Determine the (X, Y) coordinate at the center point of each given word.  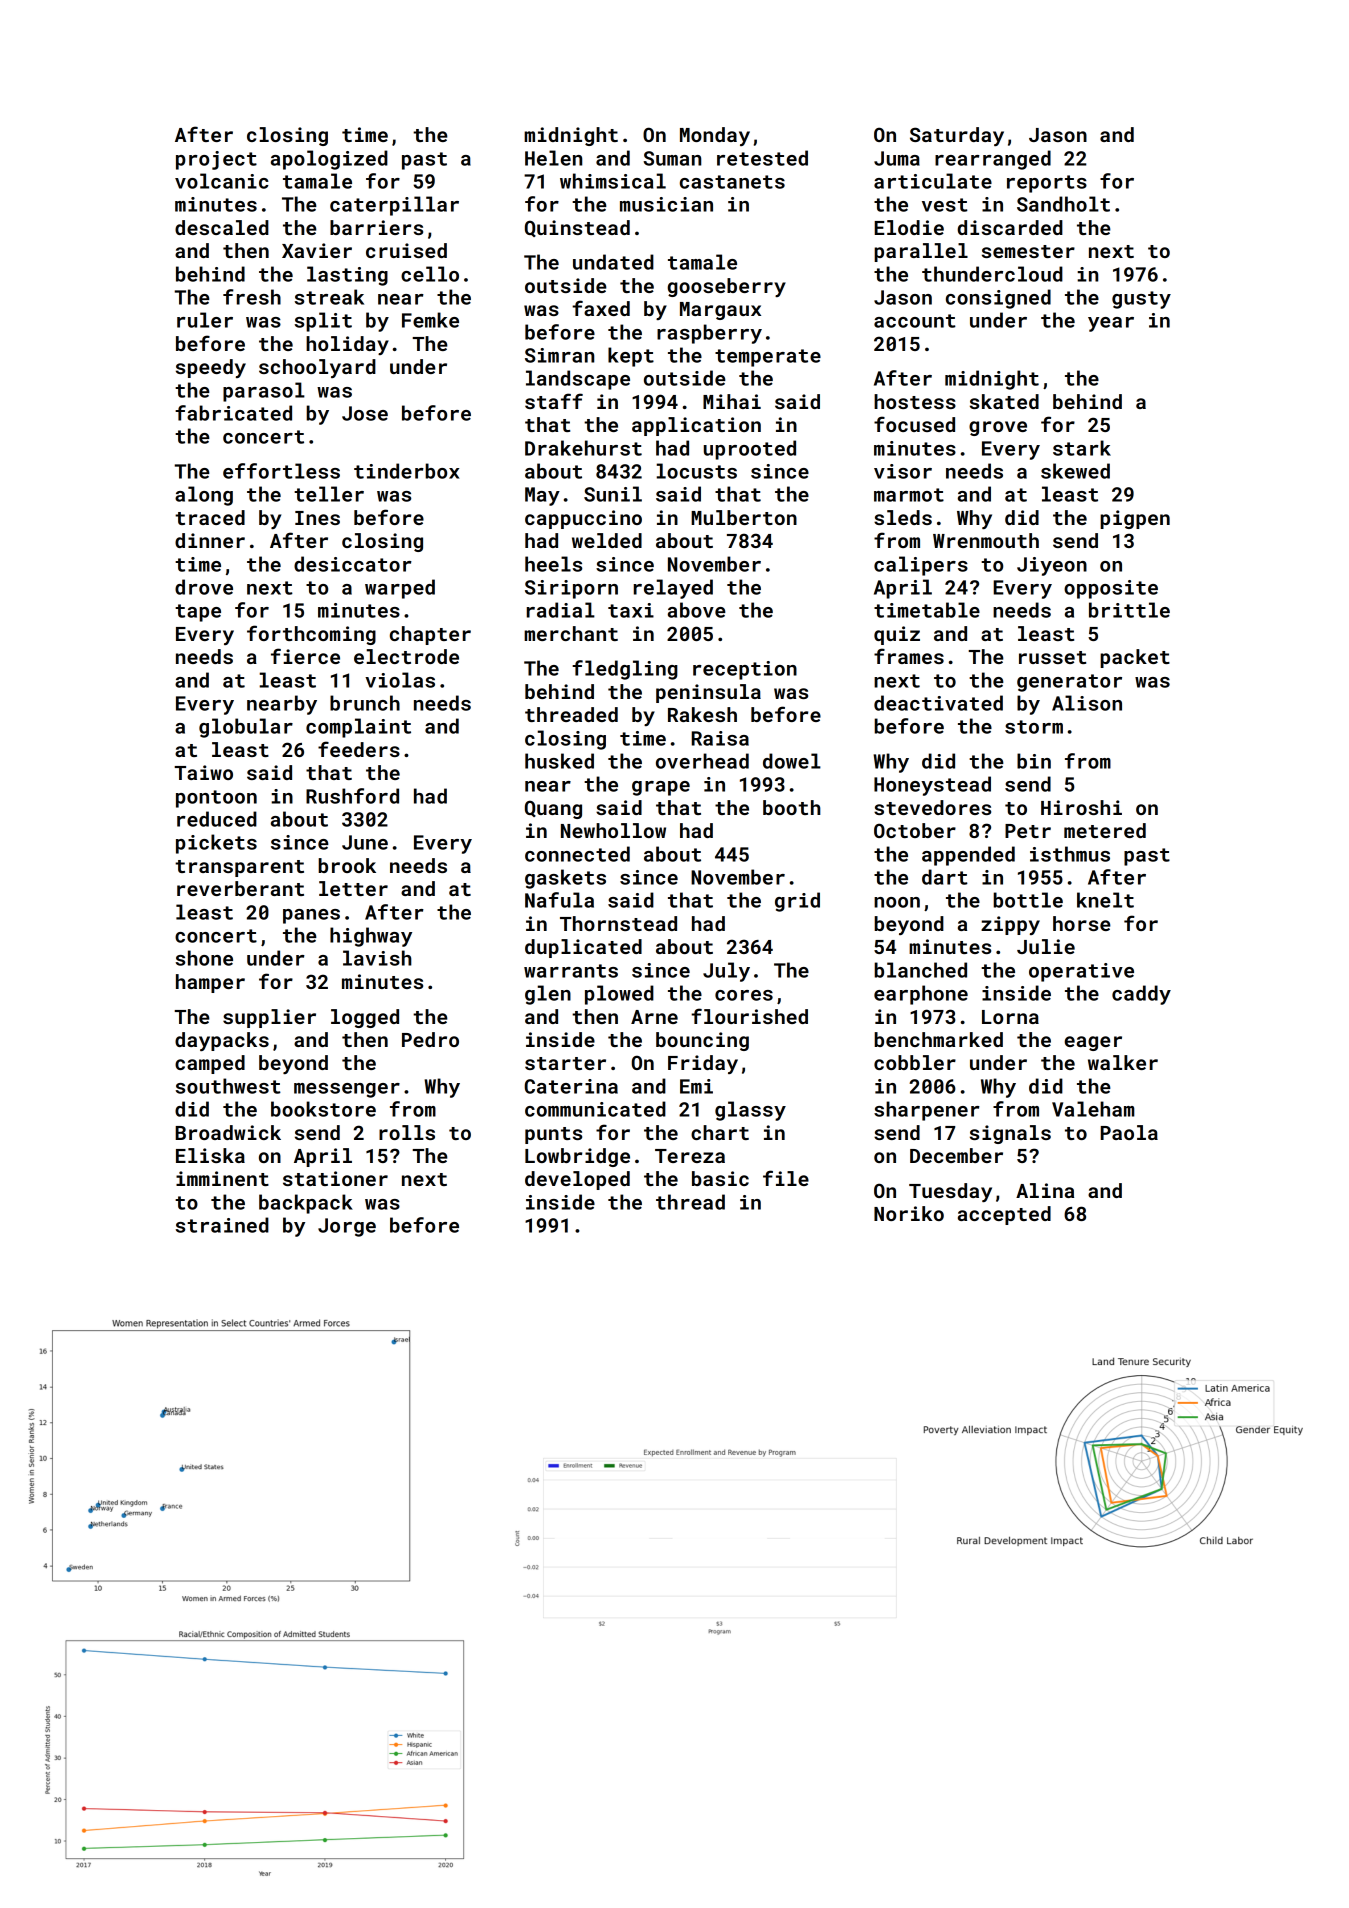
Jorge (347, 1227)
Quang (553, 809)
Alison (1087, 703)
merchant (571, 633)
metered (1105, 830)
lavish (377, 958)
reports (1047, 184)
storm (1034, 727)
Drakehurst (583, 448)
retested (762, 158)
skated (1004, 401)
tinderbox (406, 471)
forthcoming (311, 635)
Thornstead (618, 923)
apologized (329, 160)
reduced (217, 819)
